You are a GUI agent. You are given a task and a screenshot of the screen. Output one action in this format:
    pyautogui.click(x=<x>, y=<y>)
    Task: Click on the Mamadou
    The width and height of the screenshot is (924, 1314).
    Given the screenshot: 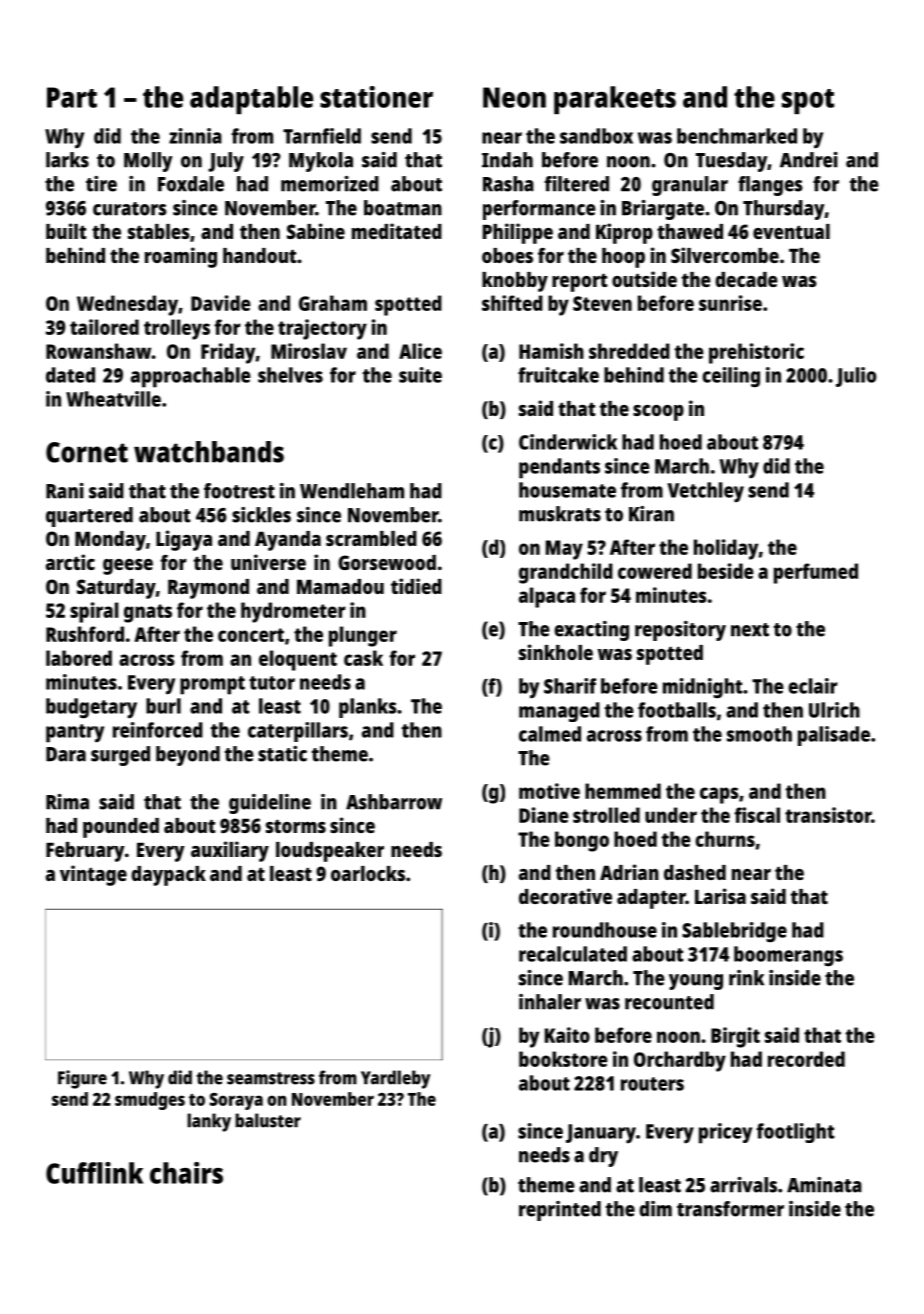 What is the action you would take?
    pyautogui.click(x=340, y=586)
